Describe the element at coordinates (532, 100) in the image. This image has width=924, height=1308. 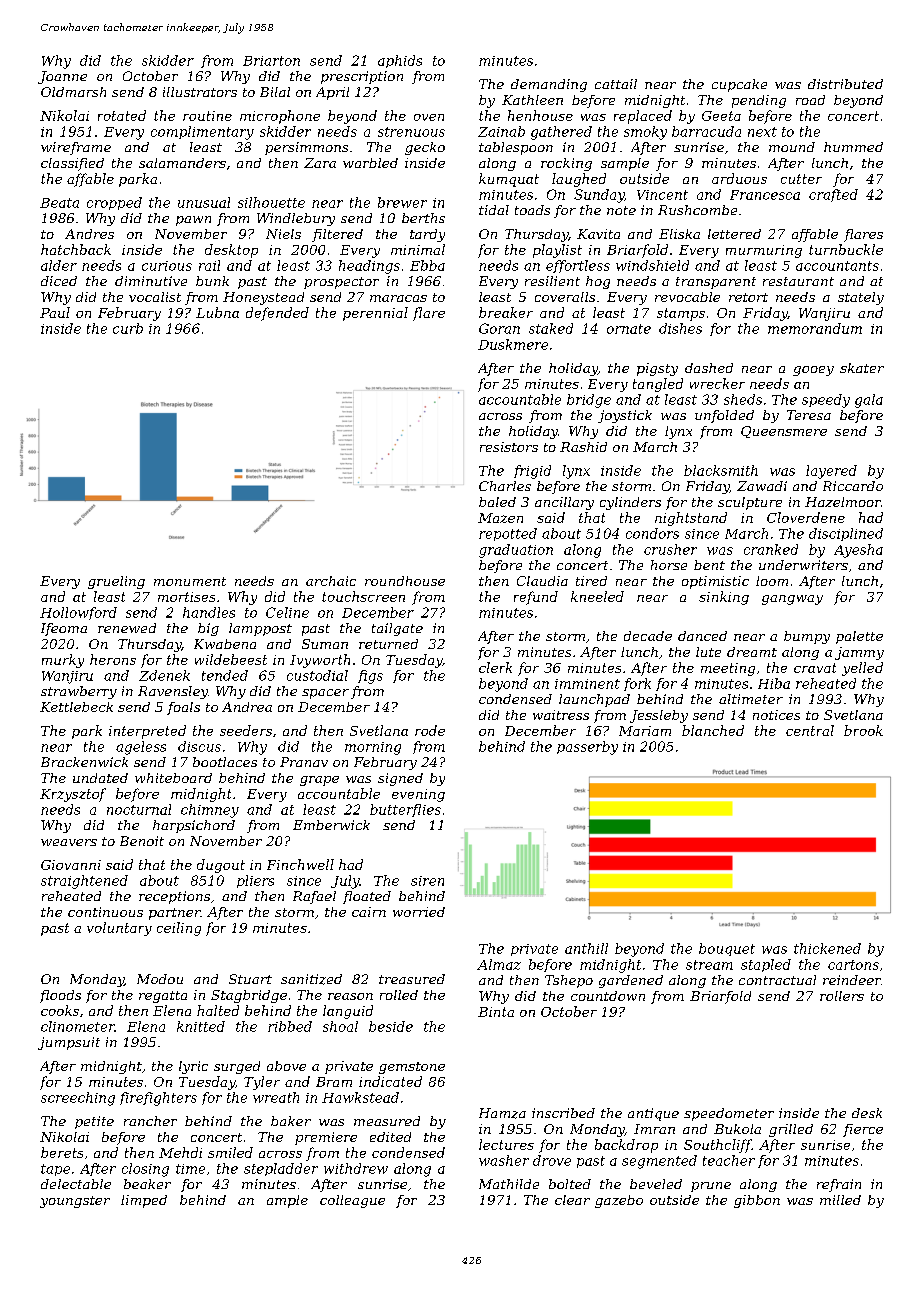
I see `Kathleen` at that location.
